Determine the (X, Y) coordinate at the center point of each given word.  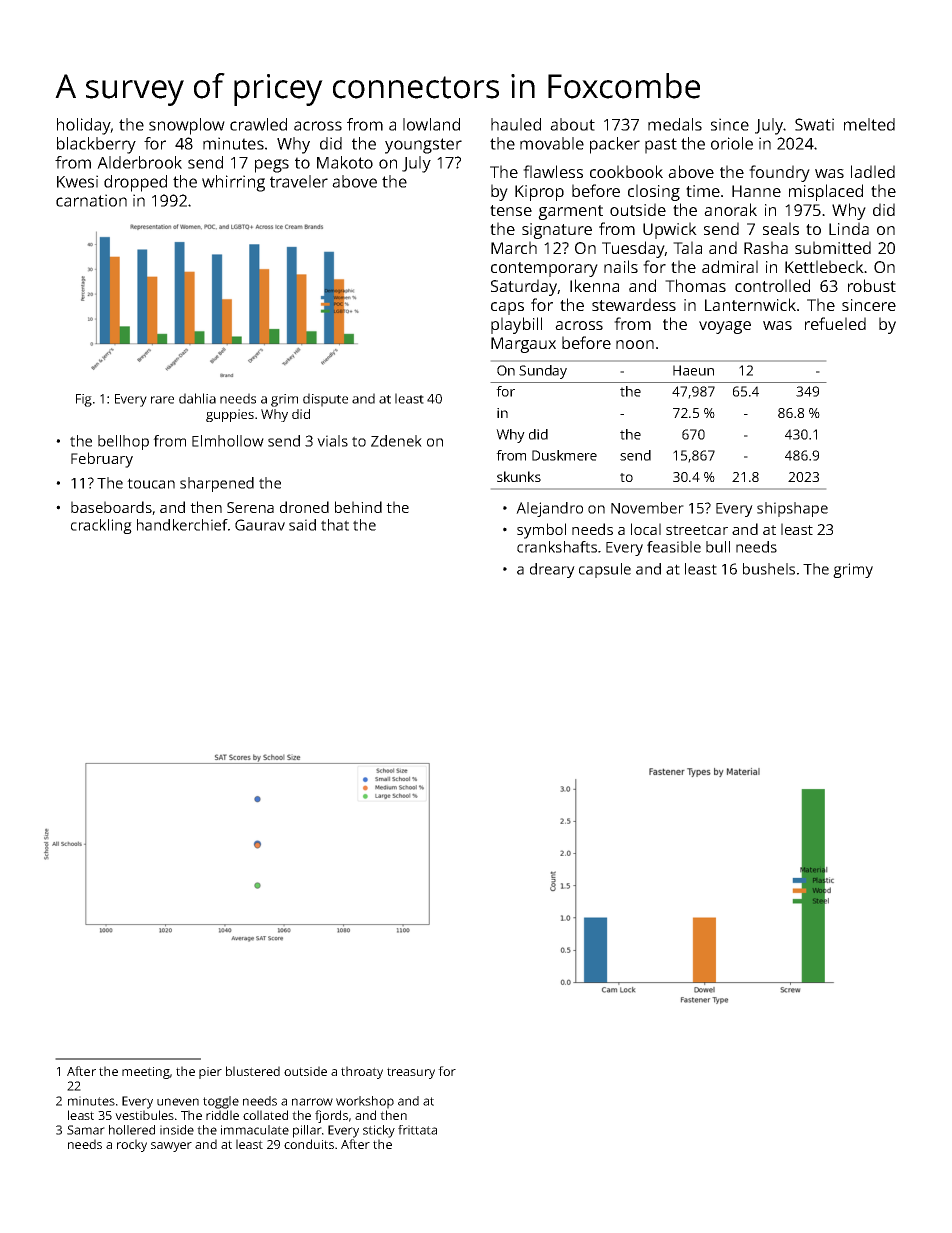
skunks (519, 476)
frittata (417, 1130)
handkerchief (182, 525)
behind (358, 507)
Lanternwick (750, 304)
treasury (411, 1073)
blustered (253, 1071)
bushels (769, 569)
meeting (146, 1073)
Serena (250, 507)
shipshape (792, 509)
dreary (552, 570)
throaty (362, 1072)
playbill (516, 325)
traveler (299, 181)
